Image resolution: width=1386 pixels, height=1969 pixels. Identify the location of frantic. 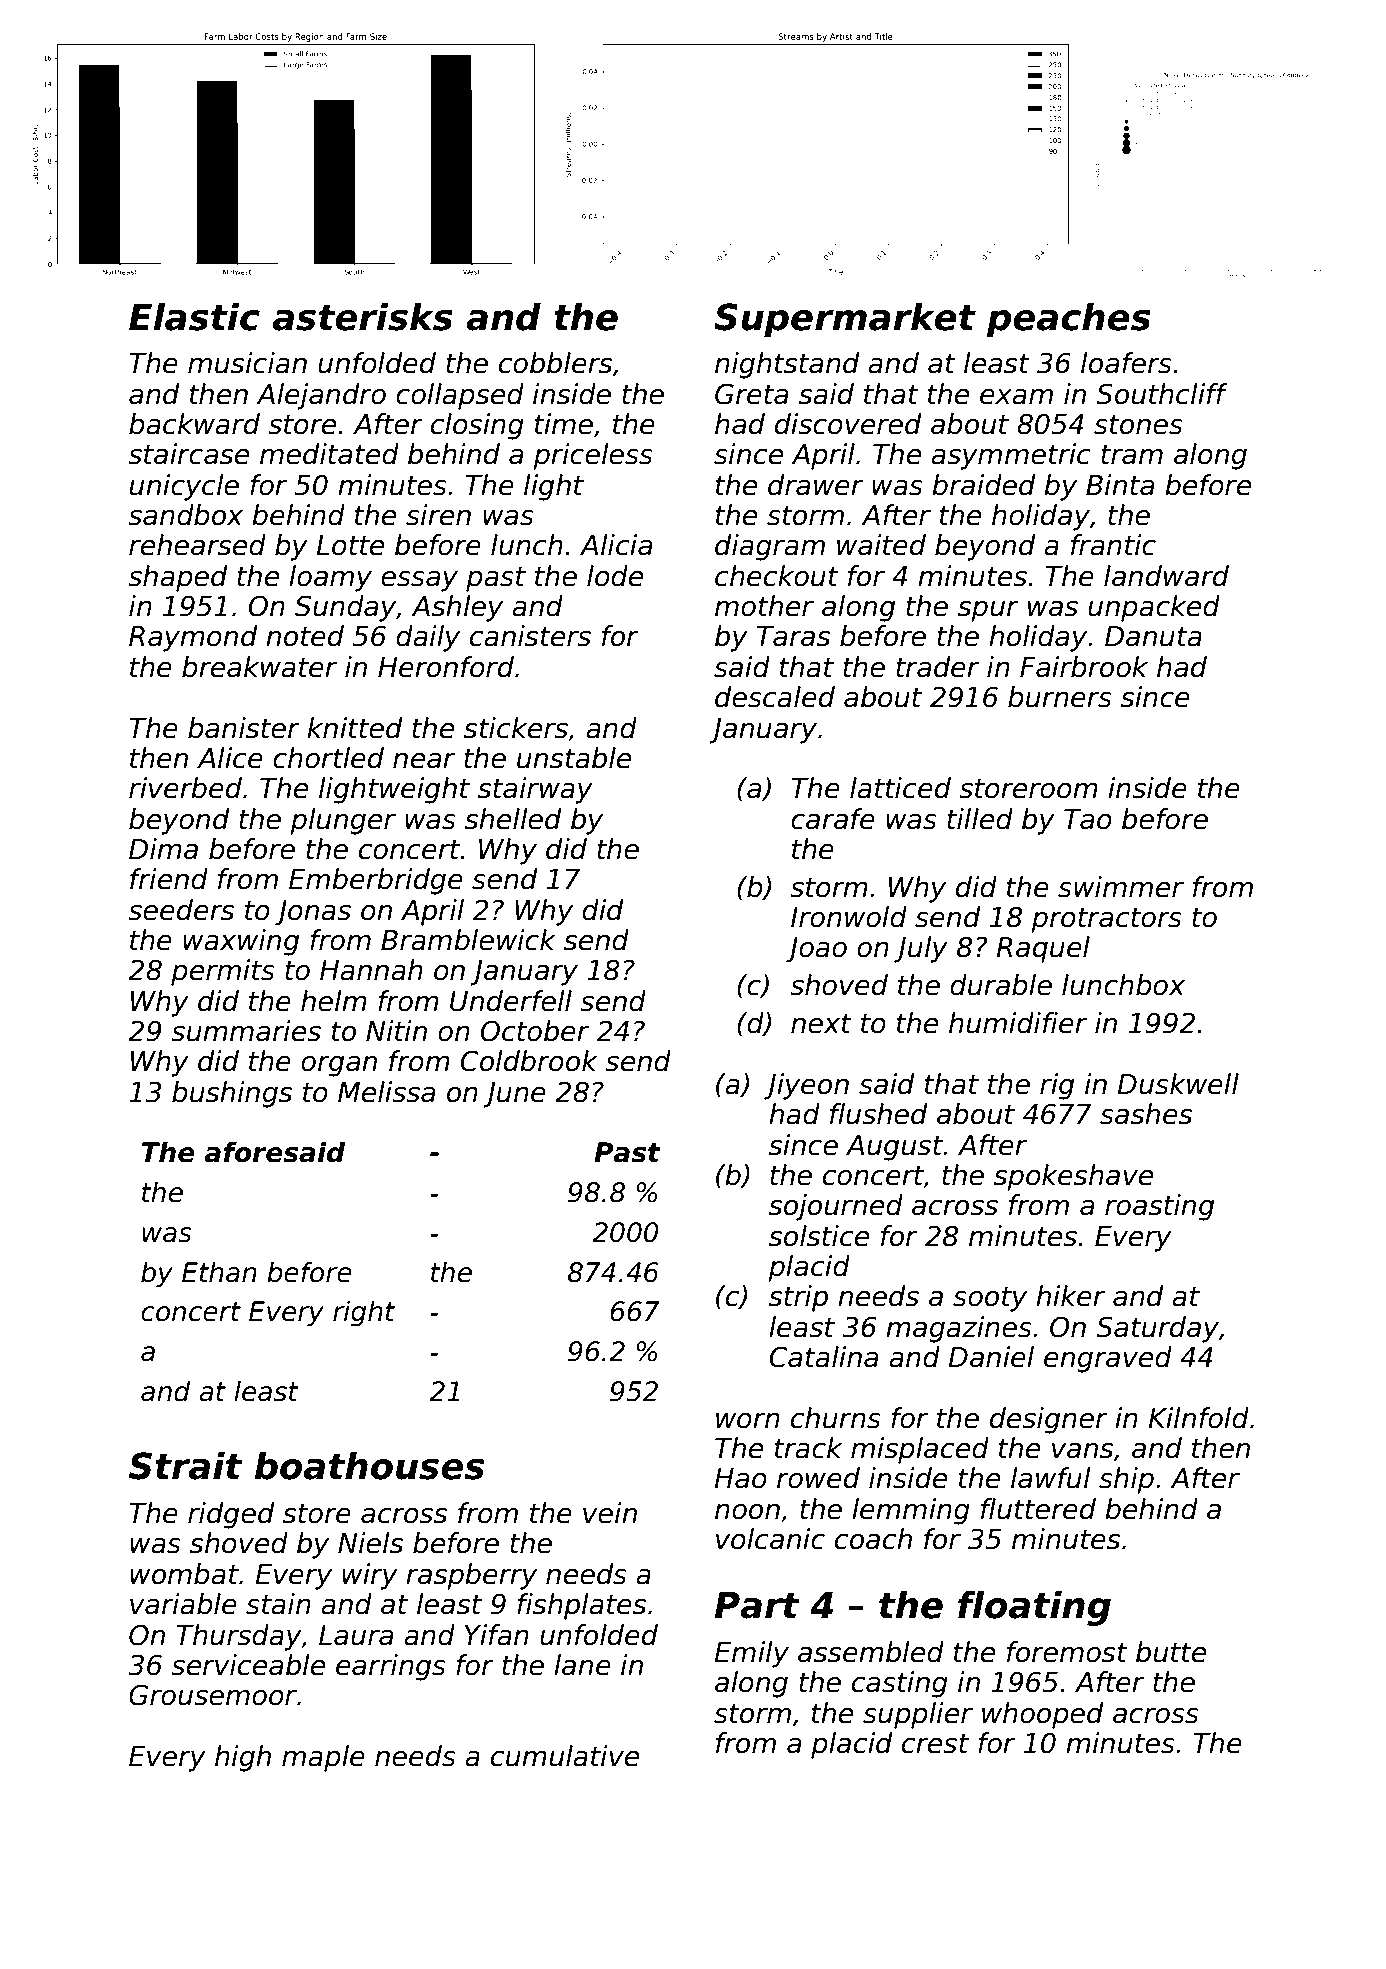
(1113, 545).
